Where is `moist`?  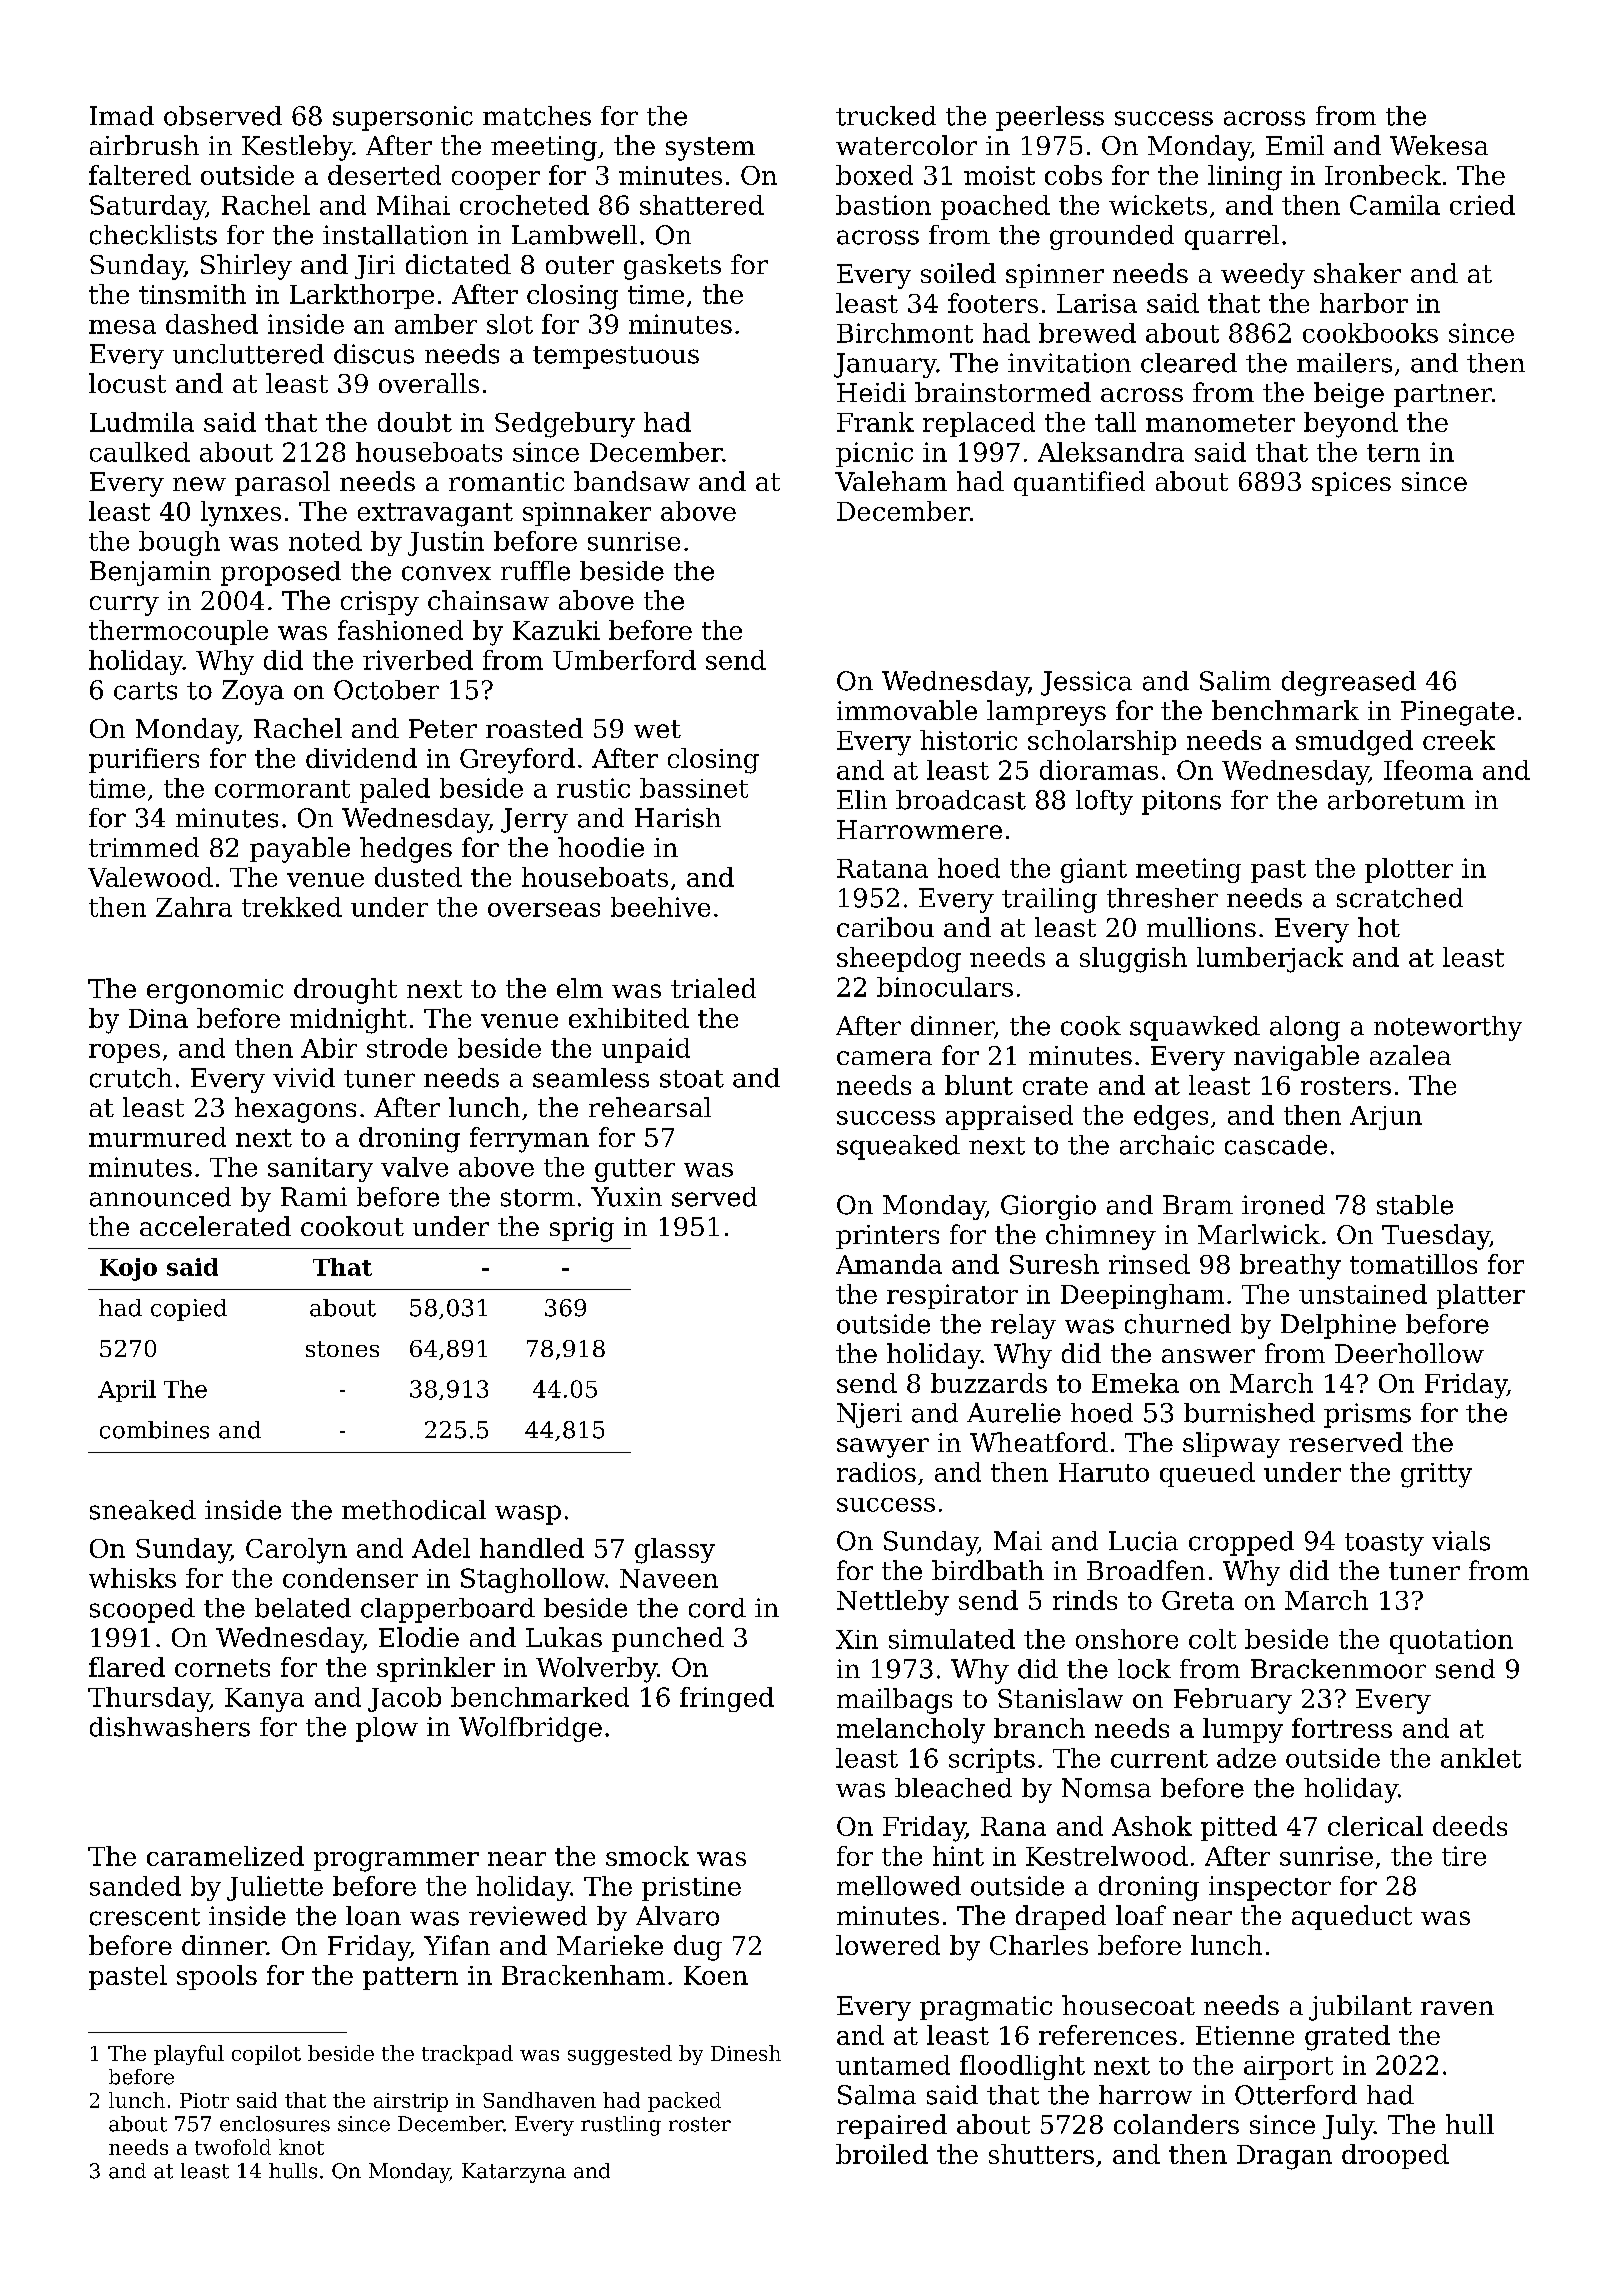 moist is located at coordinates (999, 175).
